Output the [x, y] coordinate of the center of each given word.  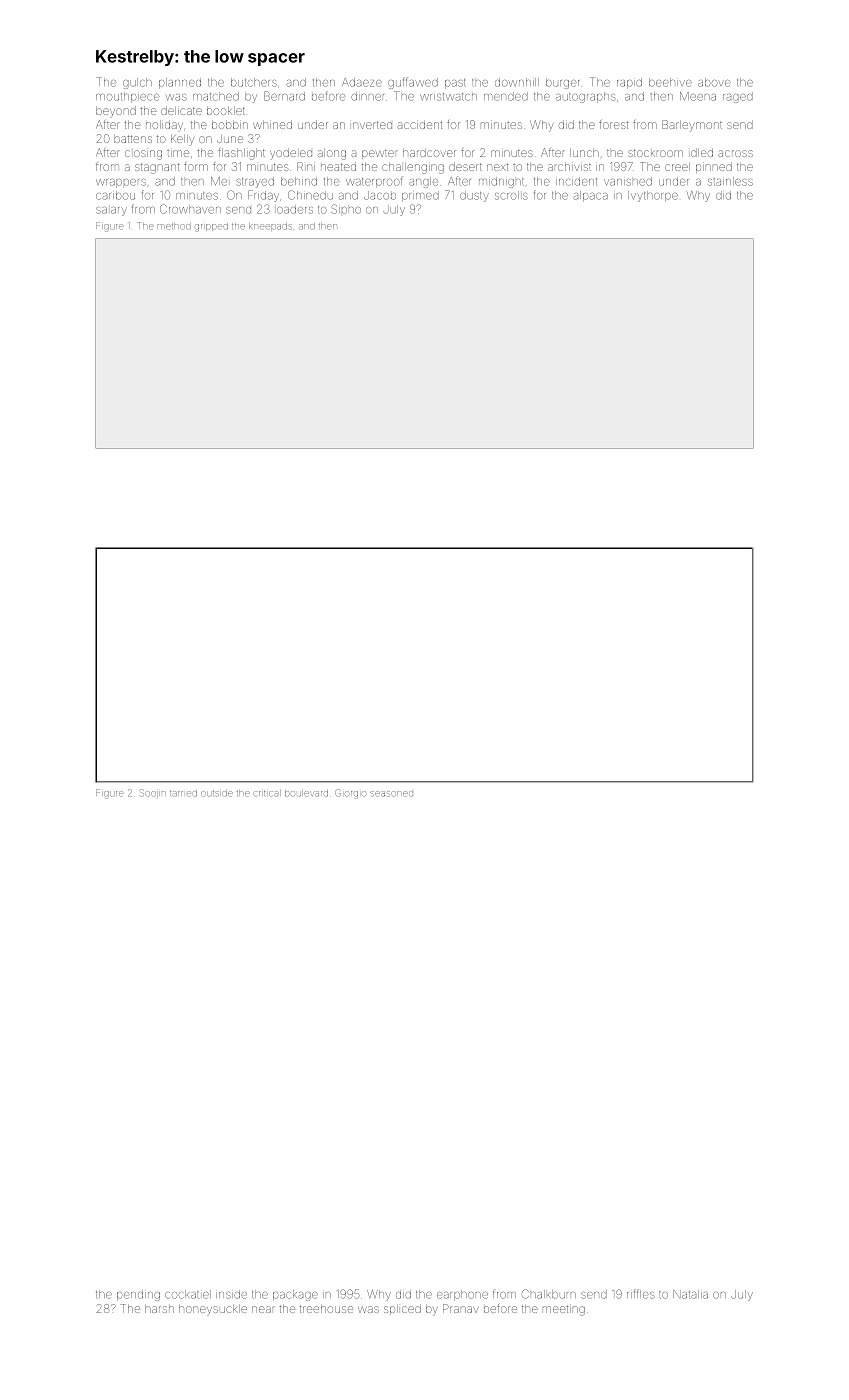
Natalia [690, 1294]
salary [111, 211]
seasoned [392, 794]
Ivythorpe [653, 196]
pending [138, 1295]
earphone [462, 1295]
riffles [640, 1294]
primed [420, 196]
